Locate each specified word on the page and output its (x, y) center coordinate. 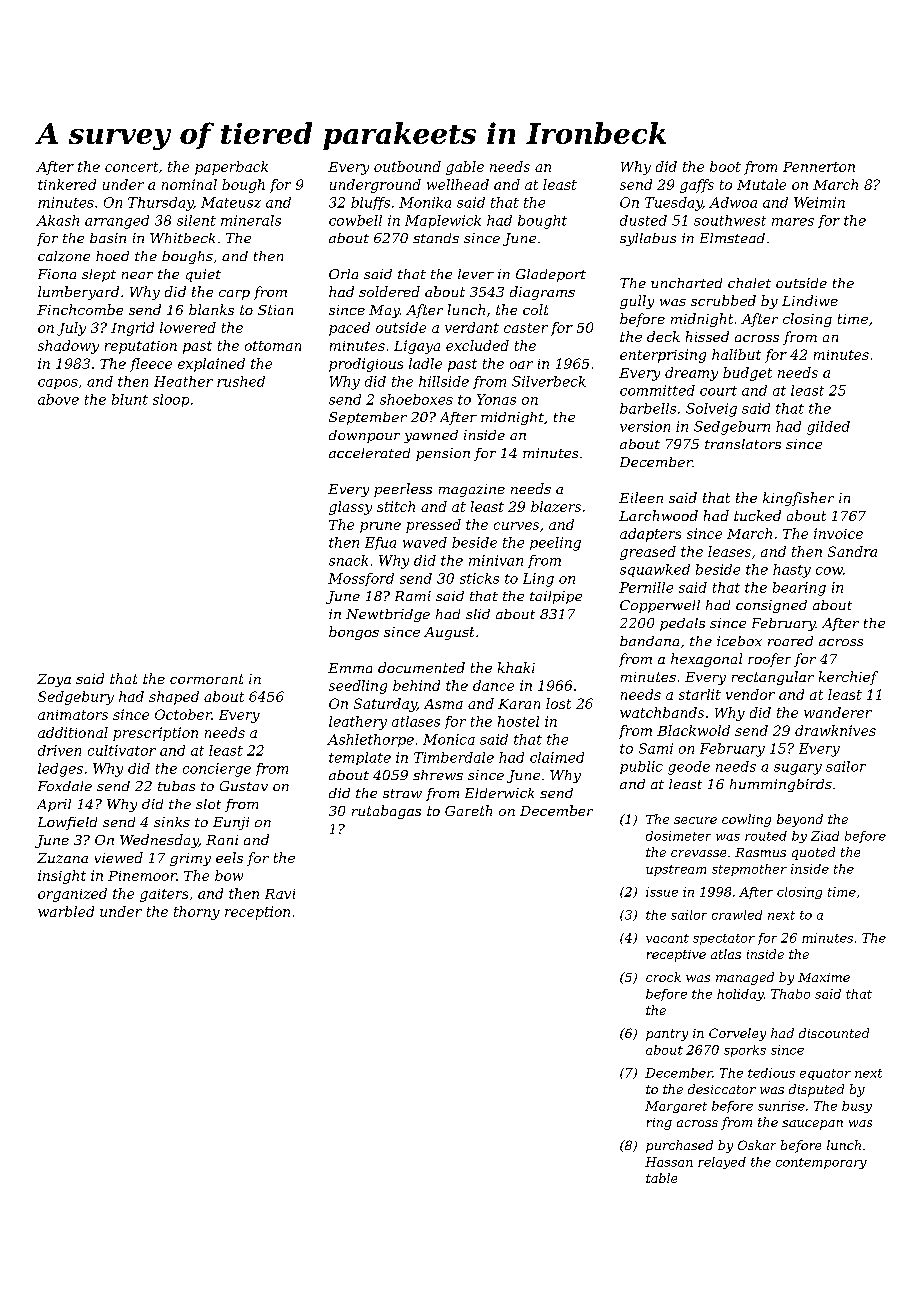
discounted (834, 1033)
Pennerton (819, 167)
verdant (472, 327)
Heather (183, 381)
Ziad (825, 836)
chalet (749, 283)
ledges (60, 770)
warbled (66, 911)
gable (465, 168)
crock (663, 977)
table (661, 1178)
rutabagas (386, 812)
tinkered (67, 184)
